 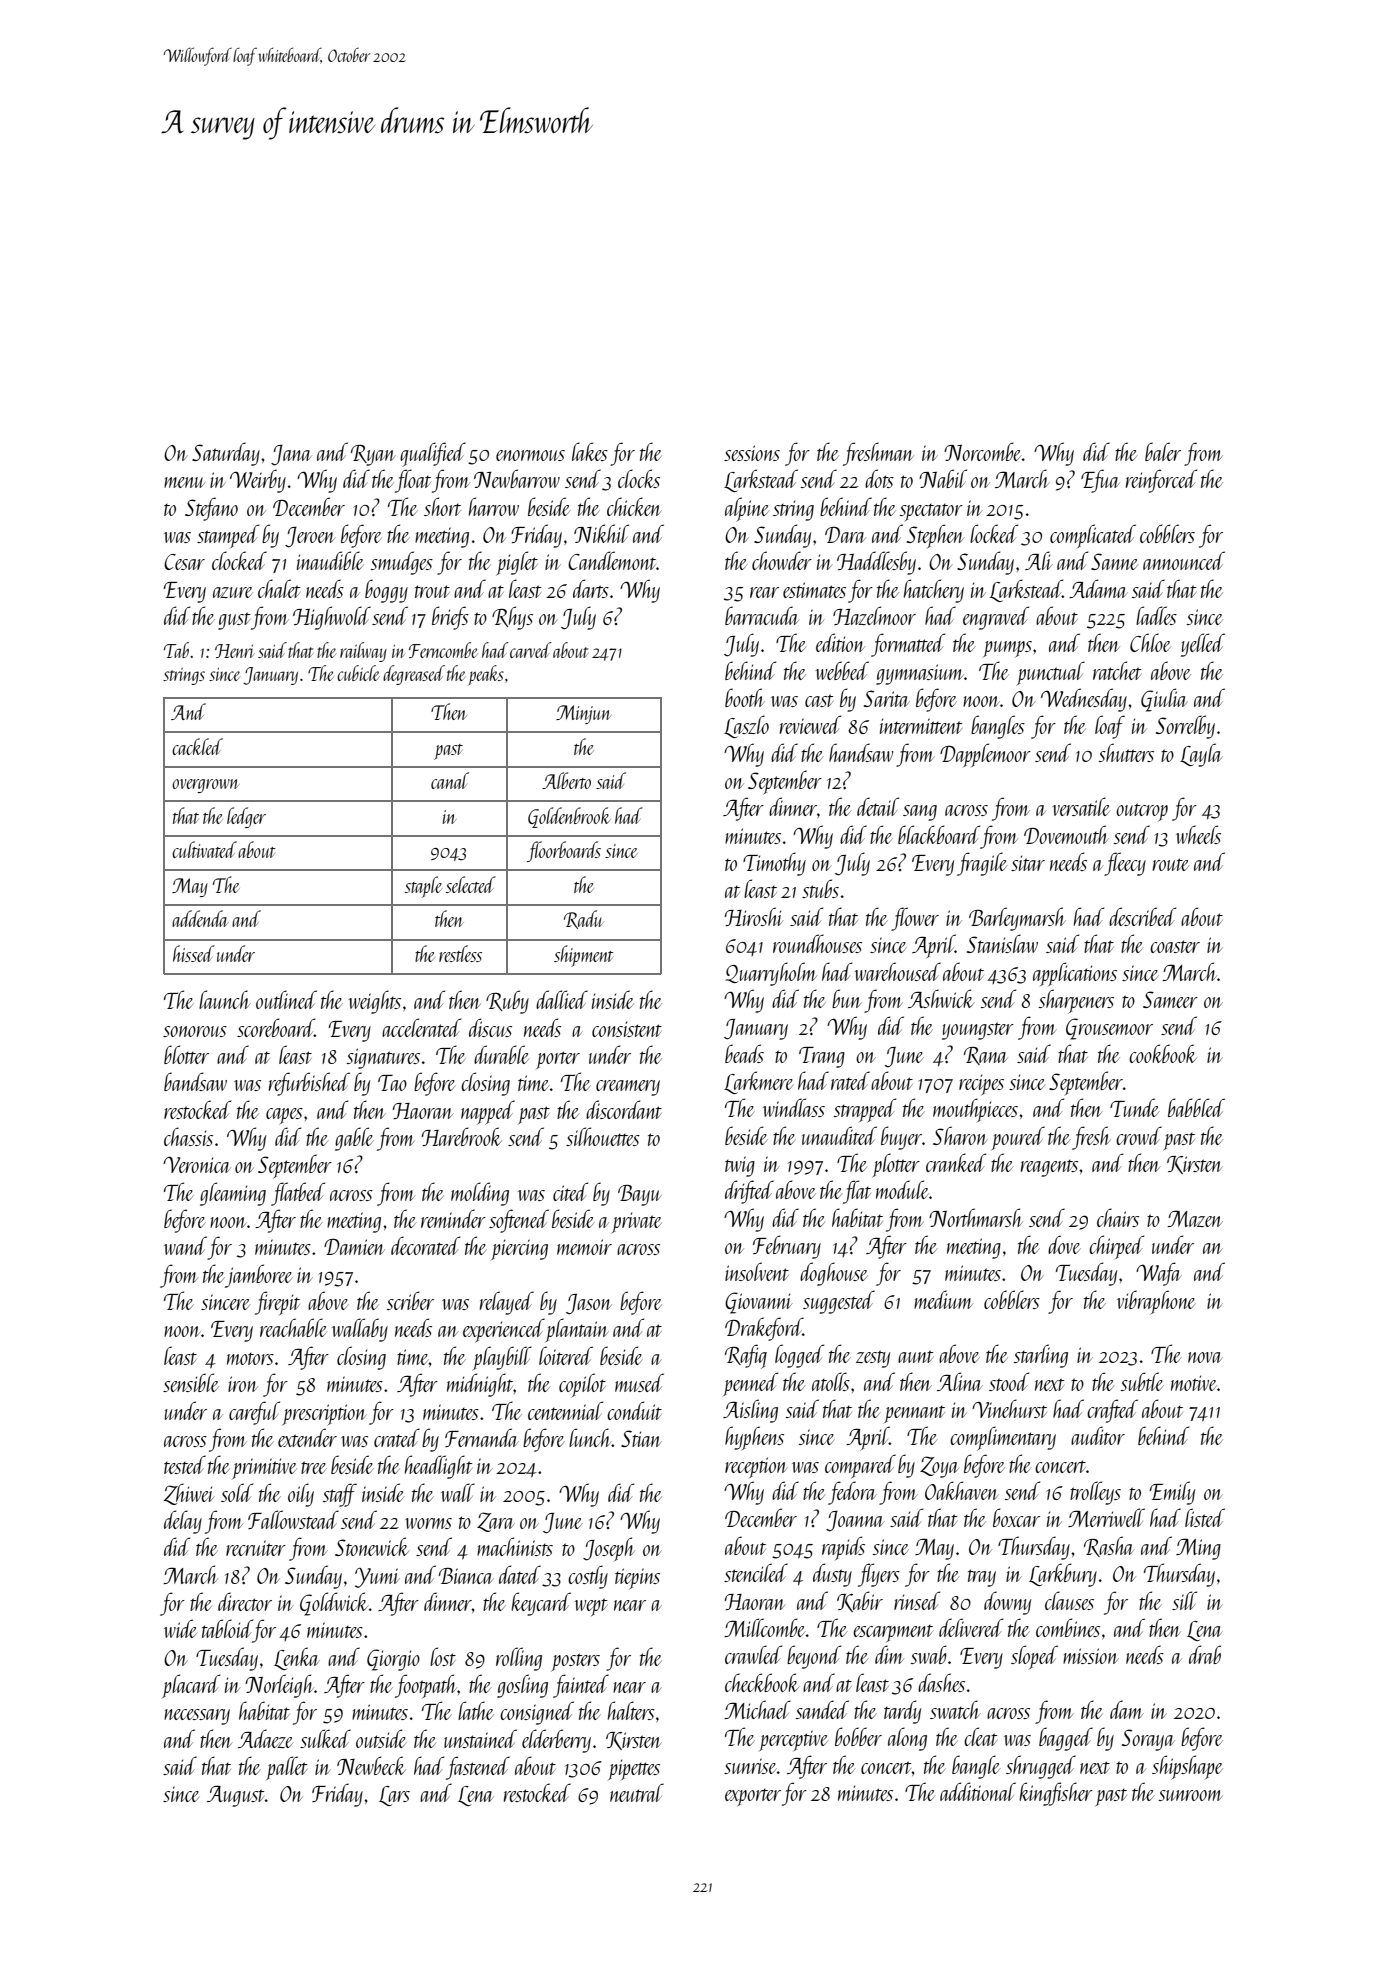 I want to click on neutral, so click(x=637, y=1792).
